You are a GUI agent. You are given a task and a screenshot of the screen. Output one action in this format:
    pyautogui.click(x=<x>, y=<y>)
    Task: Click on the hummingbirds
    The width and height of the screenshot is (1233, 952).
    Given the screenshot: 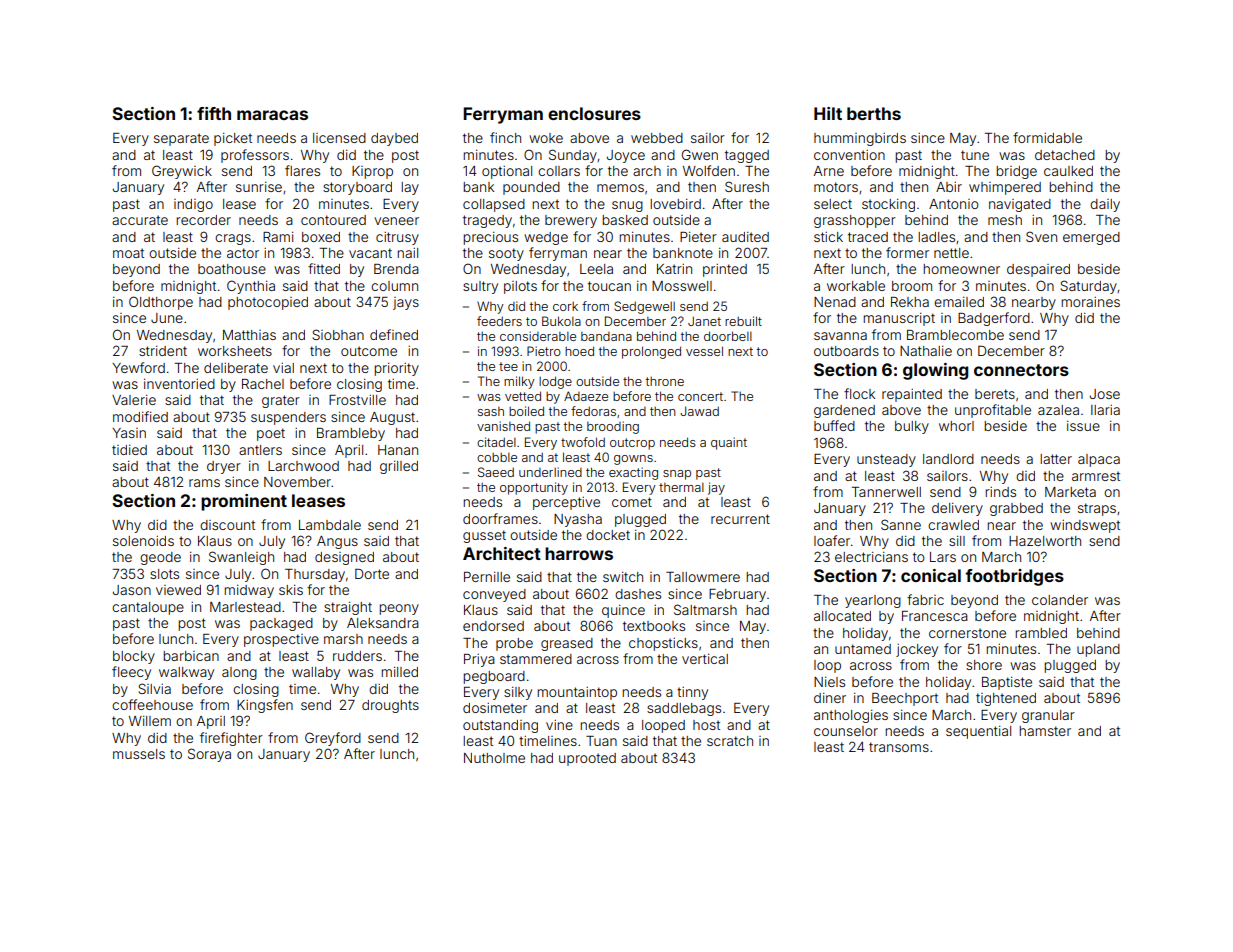 What is the action you would take?
    pyautogui.click(x=860, y=139)
